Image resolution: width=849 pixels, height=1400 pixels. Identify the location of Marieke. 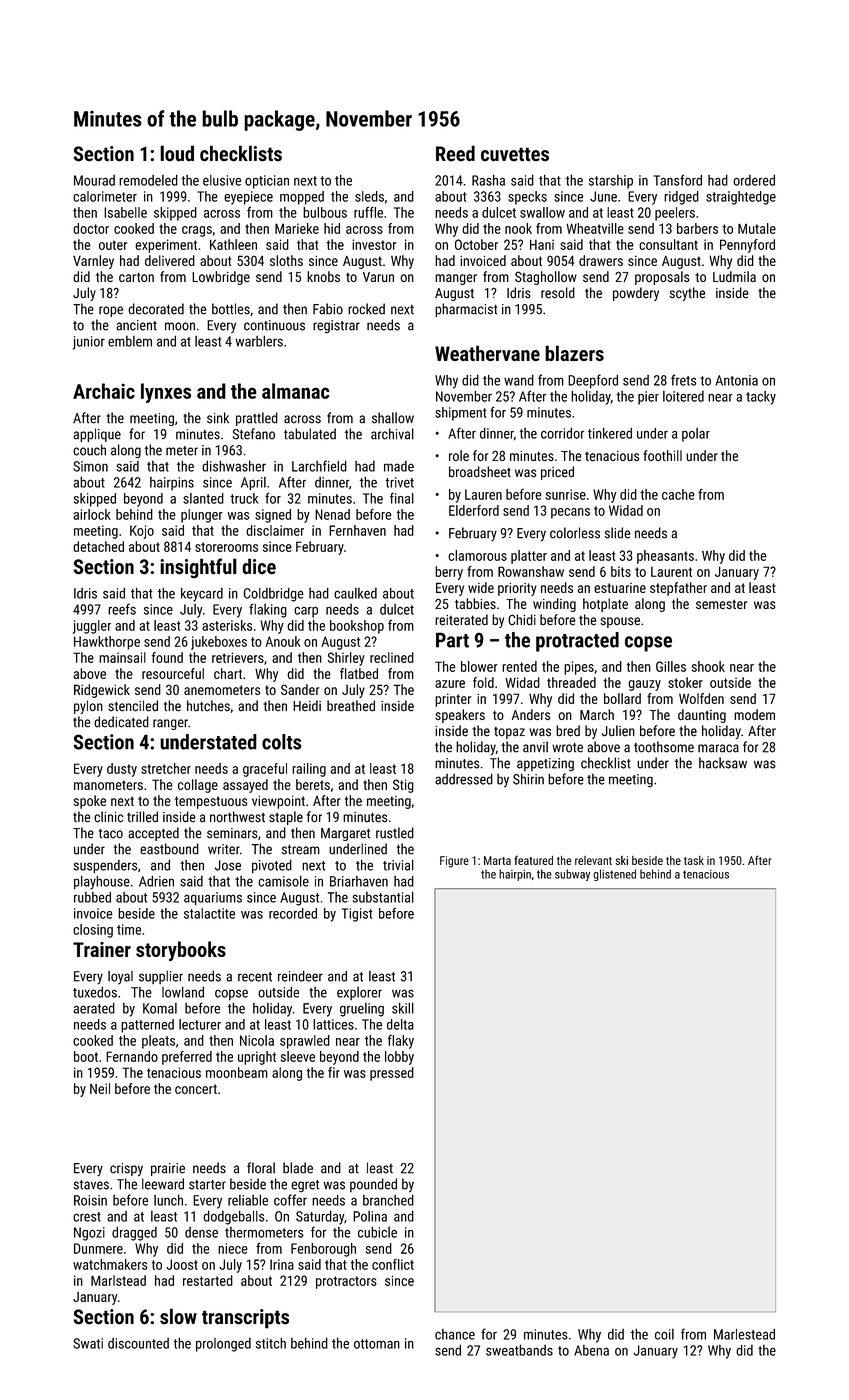
(297, 228).
